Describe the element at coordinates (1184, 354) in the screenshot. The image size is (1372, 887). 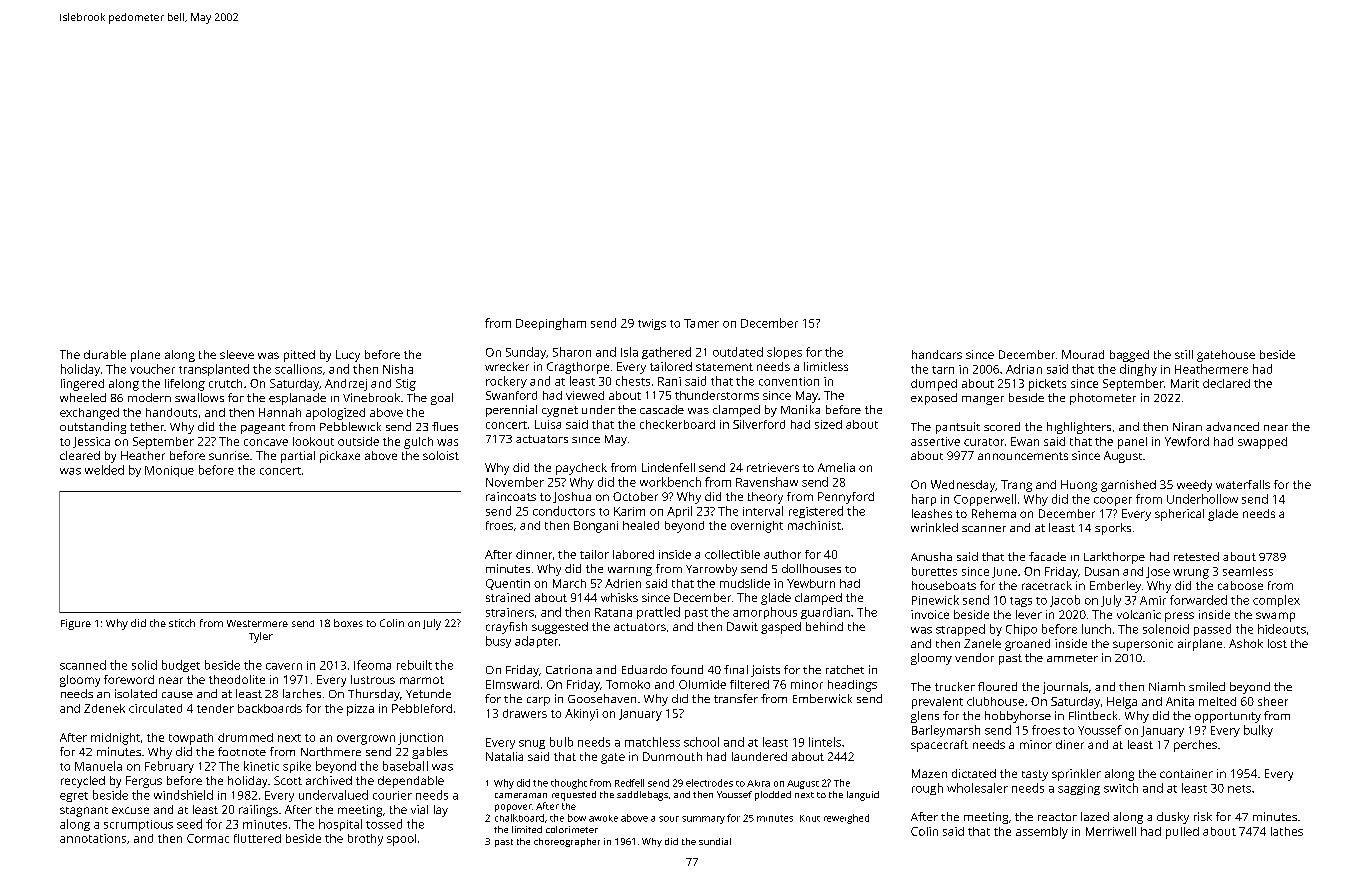
I see `still` at that location.
